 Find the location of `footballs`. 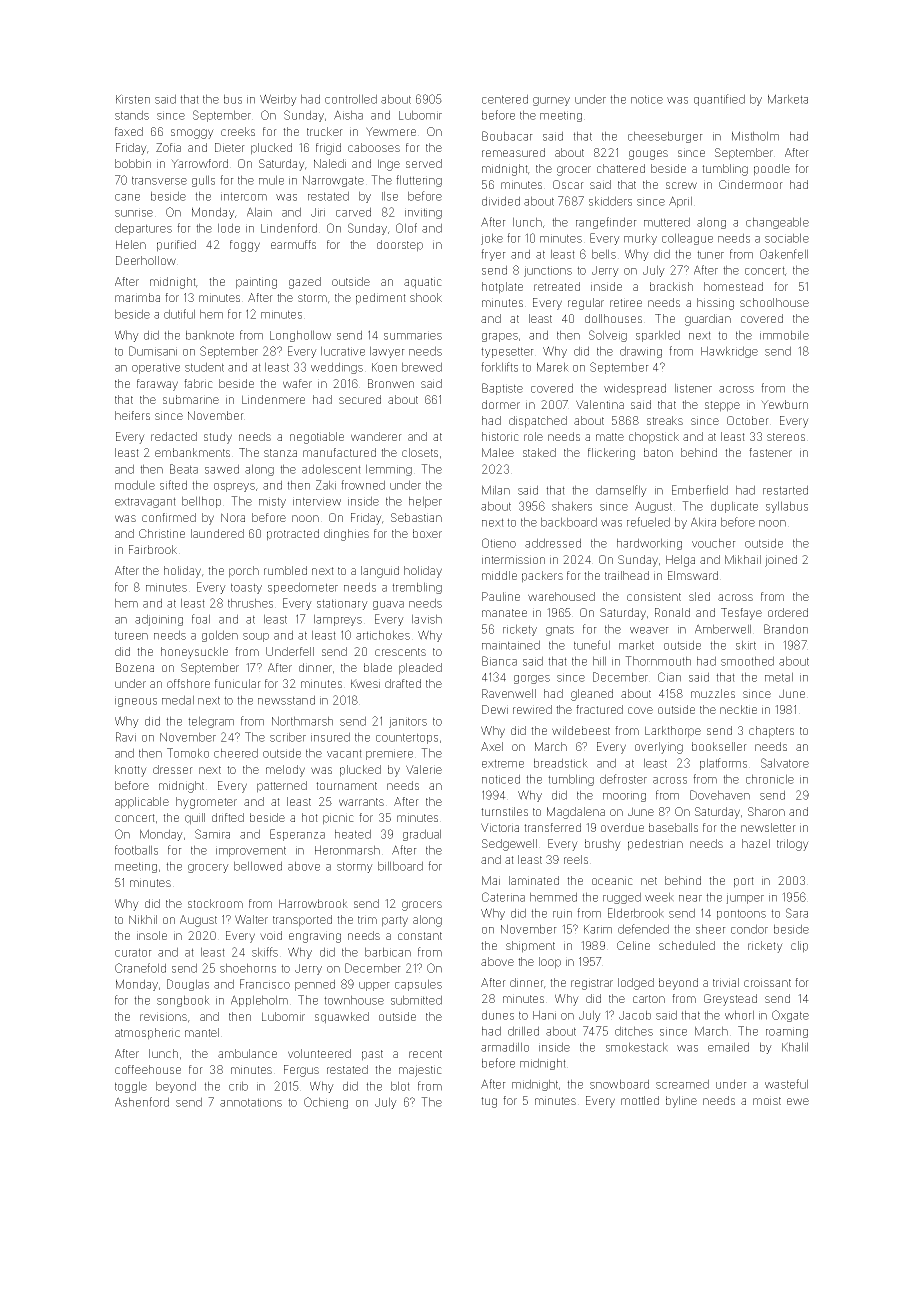

footballs is located at coordinates (136, 850).
